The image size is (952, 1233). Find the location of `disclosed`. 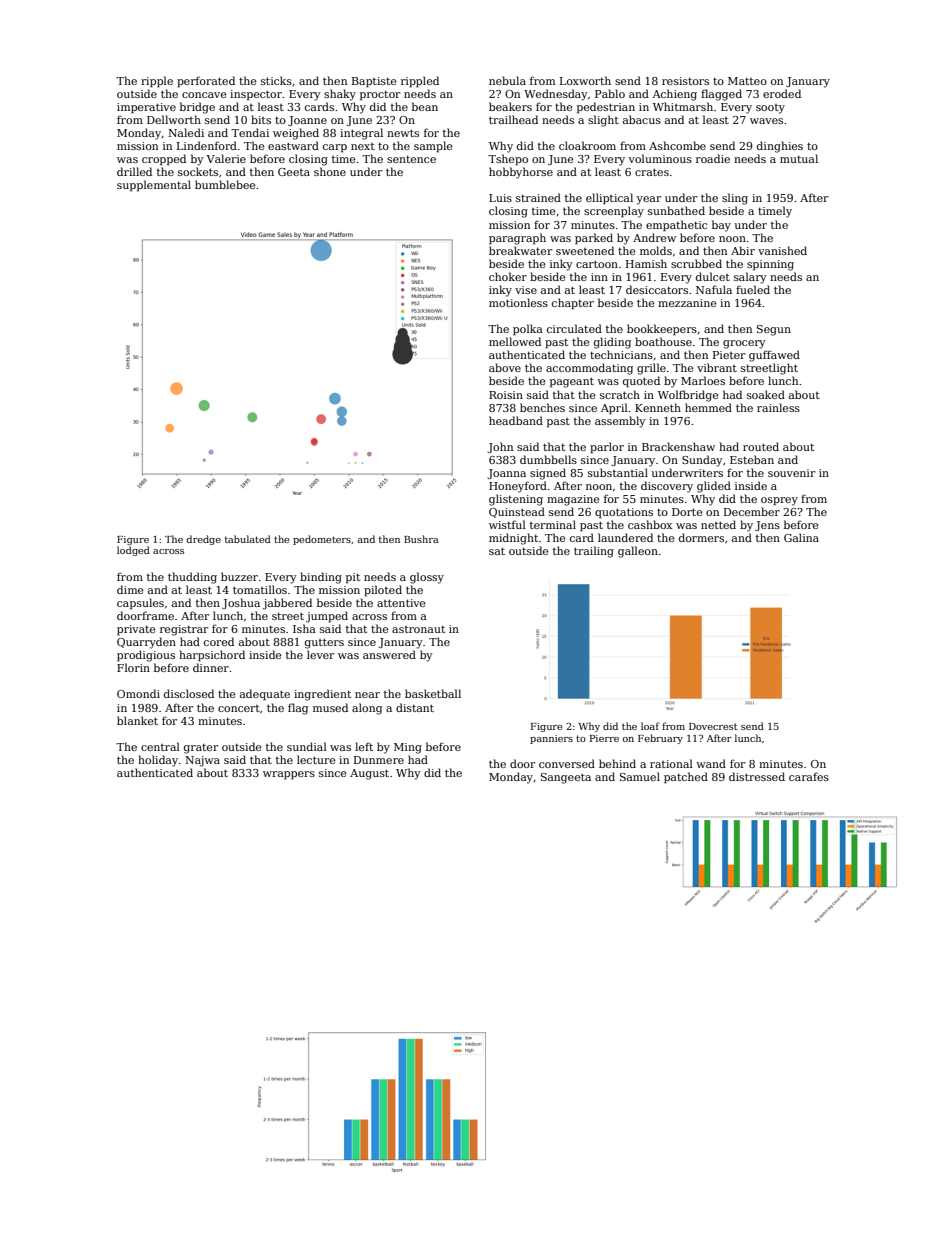

disclosed is located at coordinates (189, 693).
